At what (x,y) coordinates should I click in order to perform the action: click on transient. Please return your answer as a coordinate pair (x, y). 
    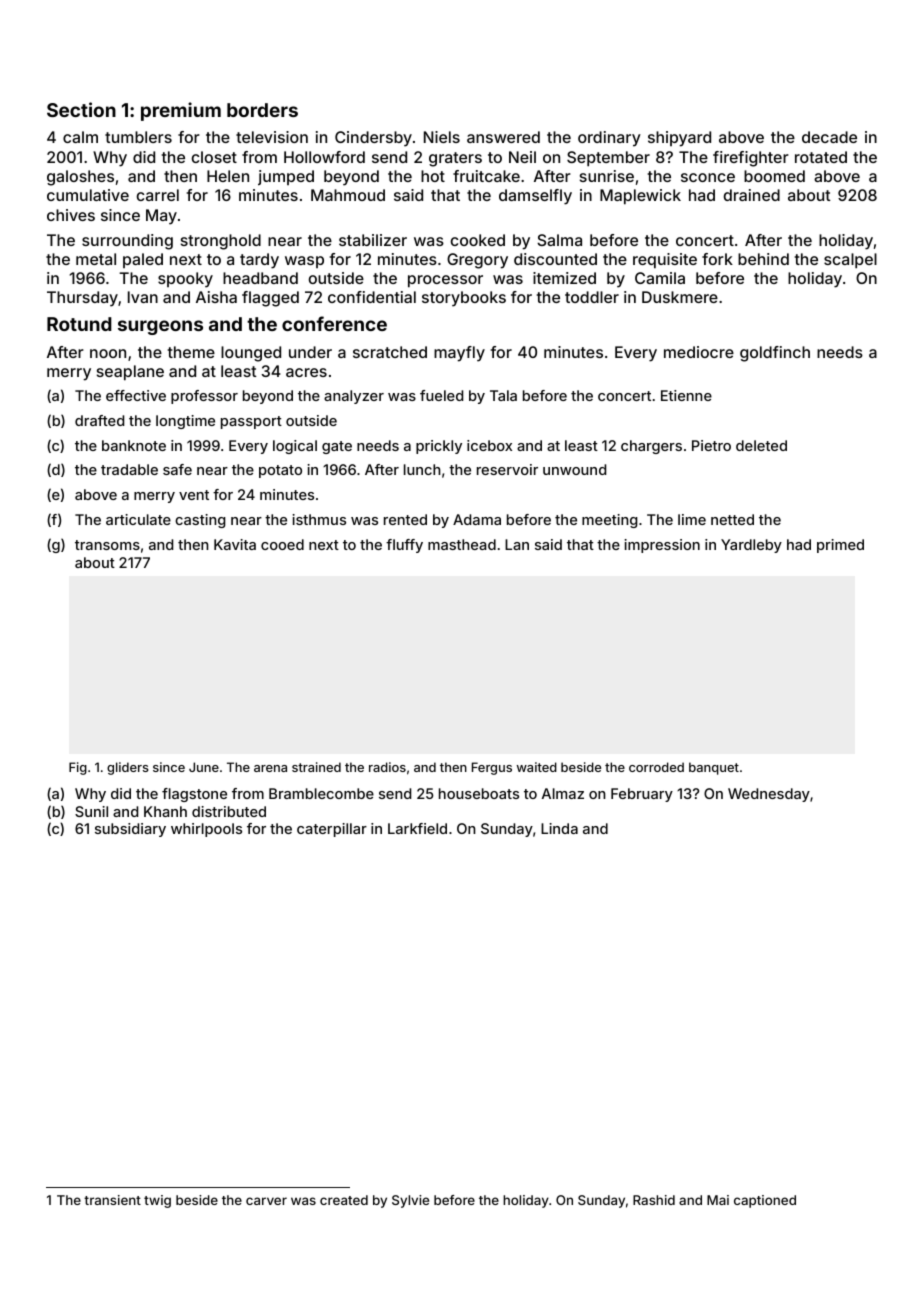
    Looking at the image, I should click on (112, 1200).
